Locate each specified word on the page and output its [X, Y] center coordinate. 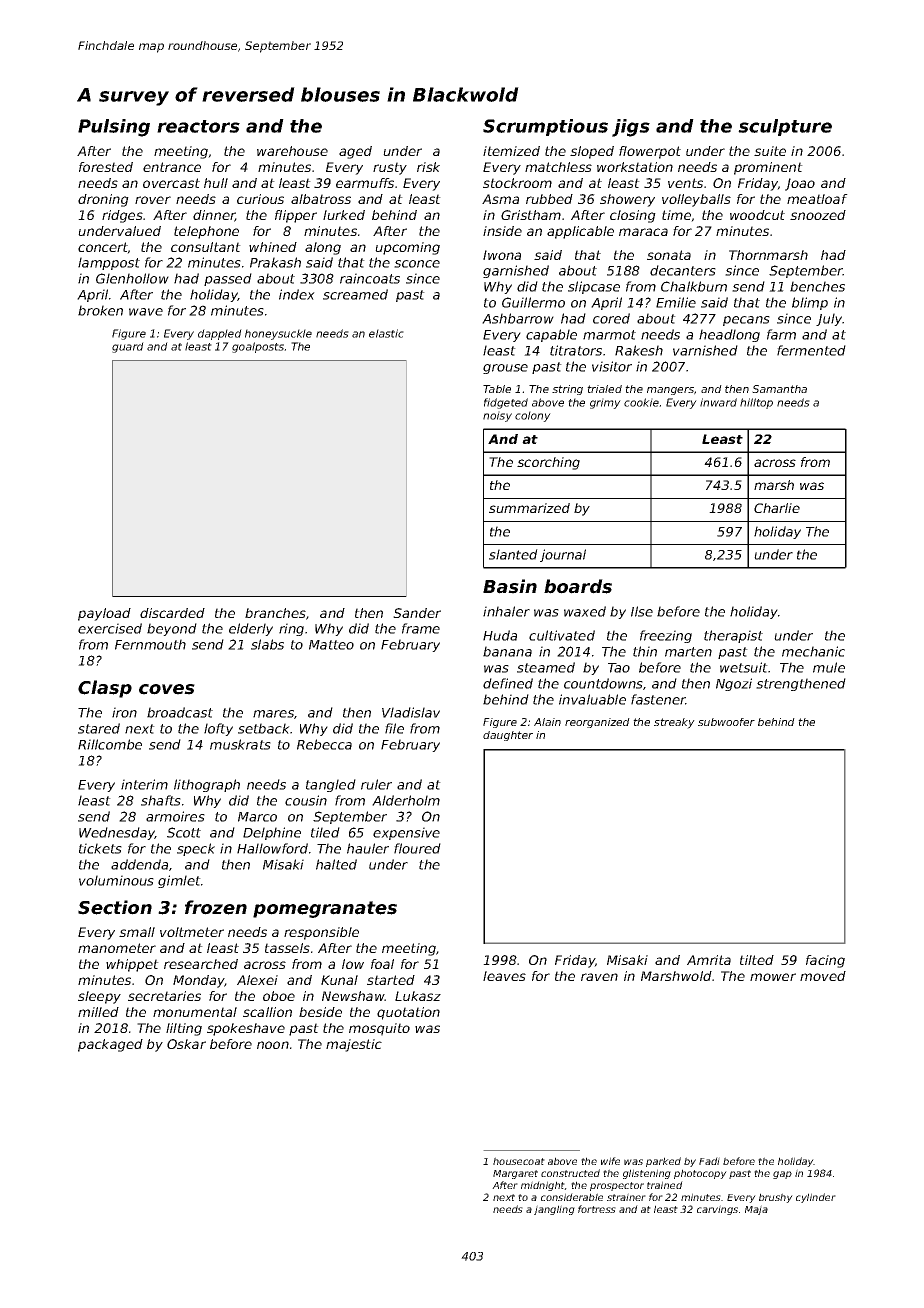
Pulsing [114, 128]
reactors [198, 126]
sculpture [785, 127]
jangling [554, 1210]
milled [98, 1012]
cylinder [816, 1198]
